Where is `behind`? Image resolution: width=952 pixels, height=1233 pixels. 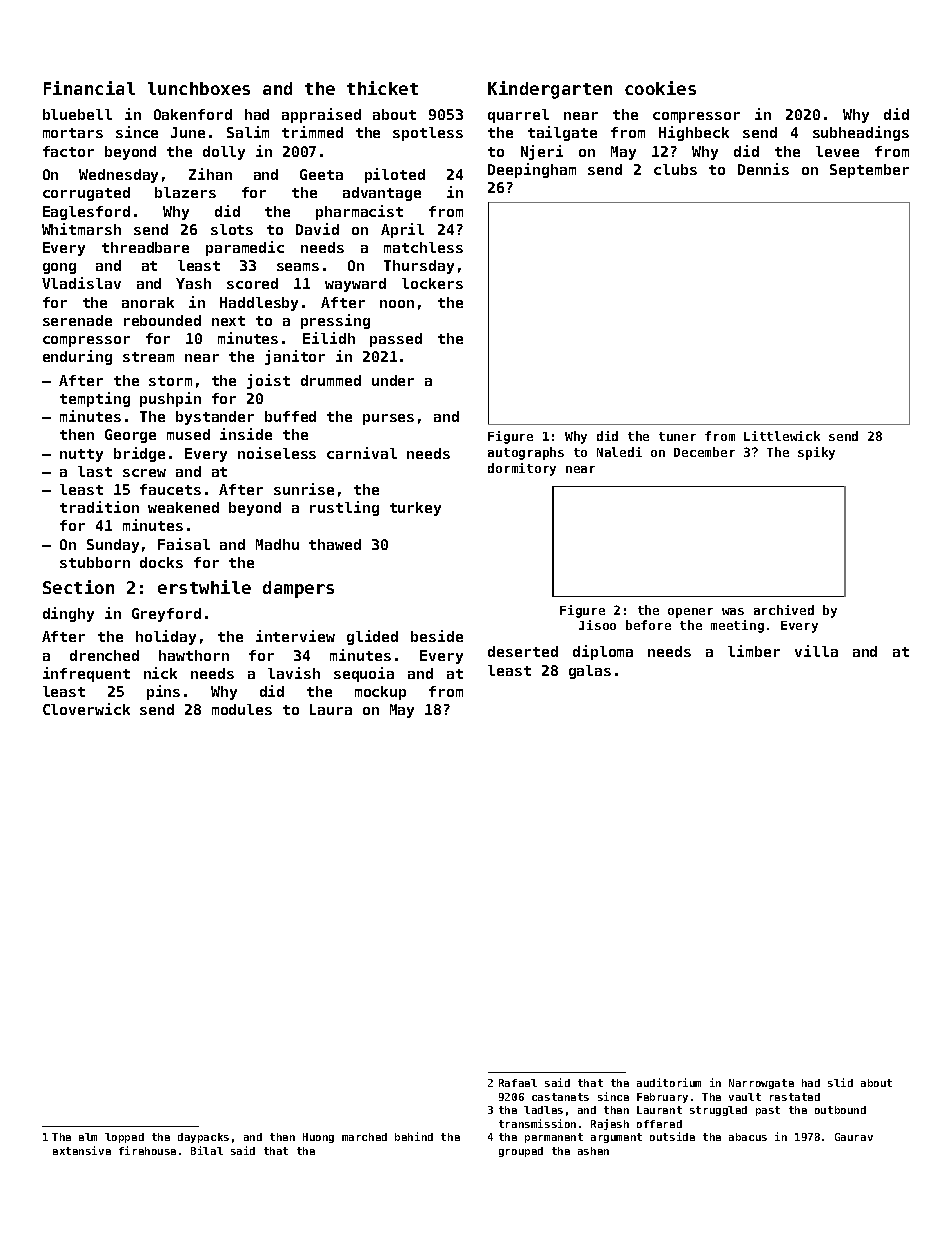 behind is located at coordinates (414, 1136).
